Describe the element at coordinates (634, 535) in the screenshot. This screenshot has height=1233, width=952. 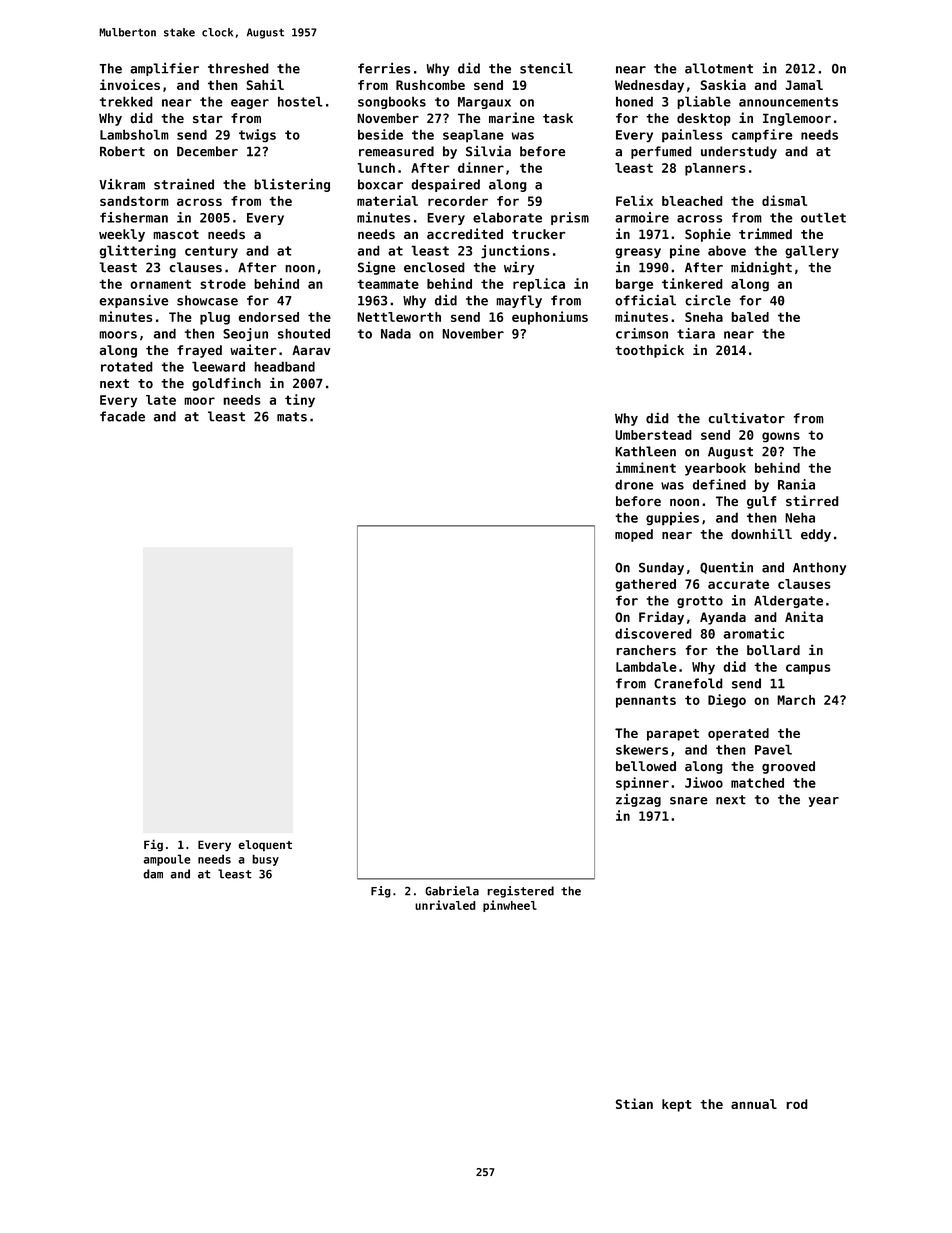
I see `moped` at that location.
